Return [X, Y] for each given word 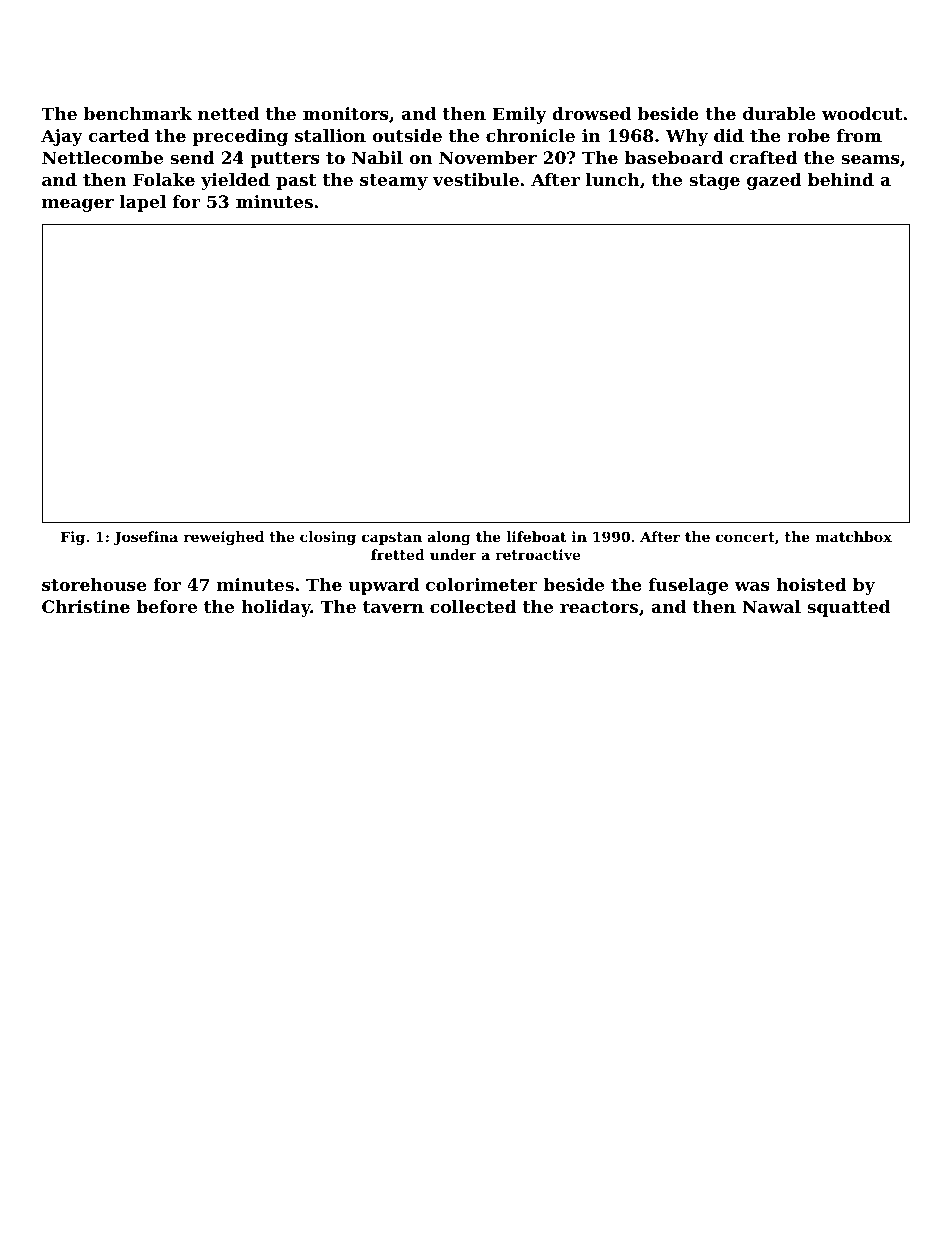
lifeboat [537, 536]
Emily [520, 115]
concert [745, 537]
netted [228, 113]
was [752, 586]
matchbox [853, 536]
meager [78, 205]
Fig [73, 538]
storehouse [94, 584]
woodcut [862, 113]
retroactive [537, 554]
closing [328, 538]
